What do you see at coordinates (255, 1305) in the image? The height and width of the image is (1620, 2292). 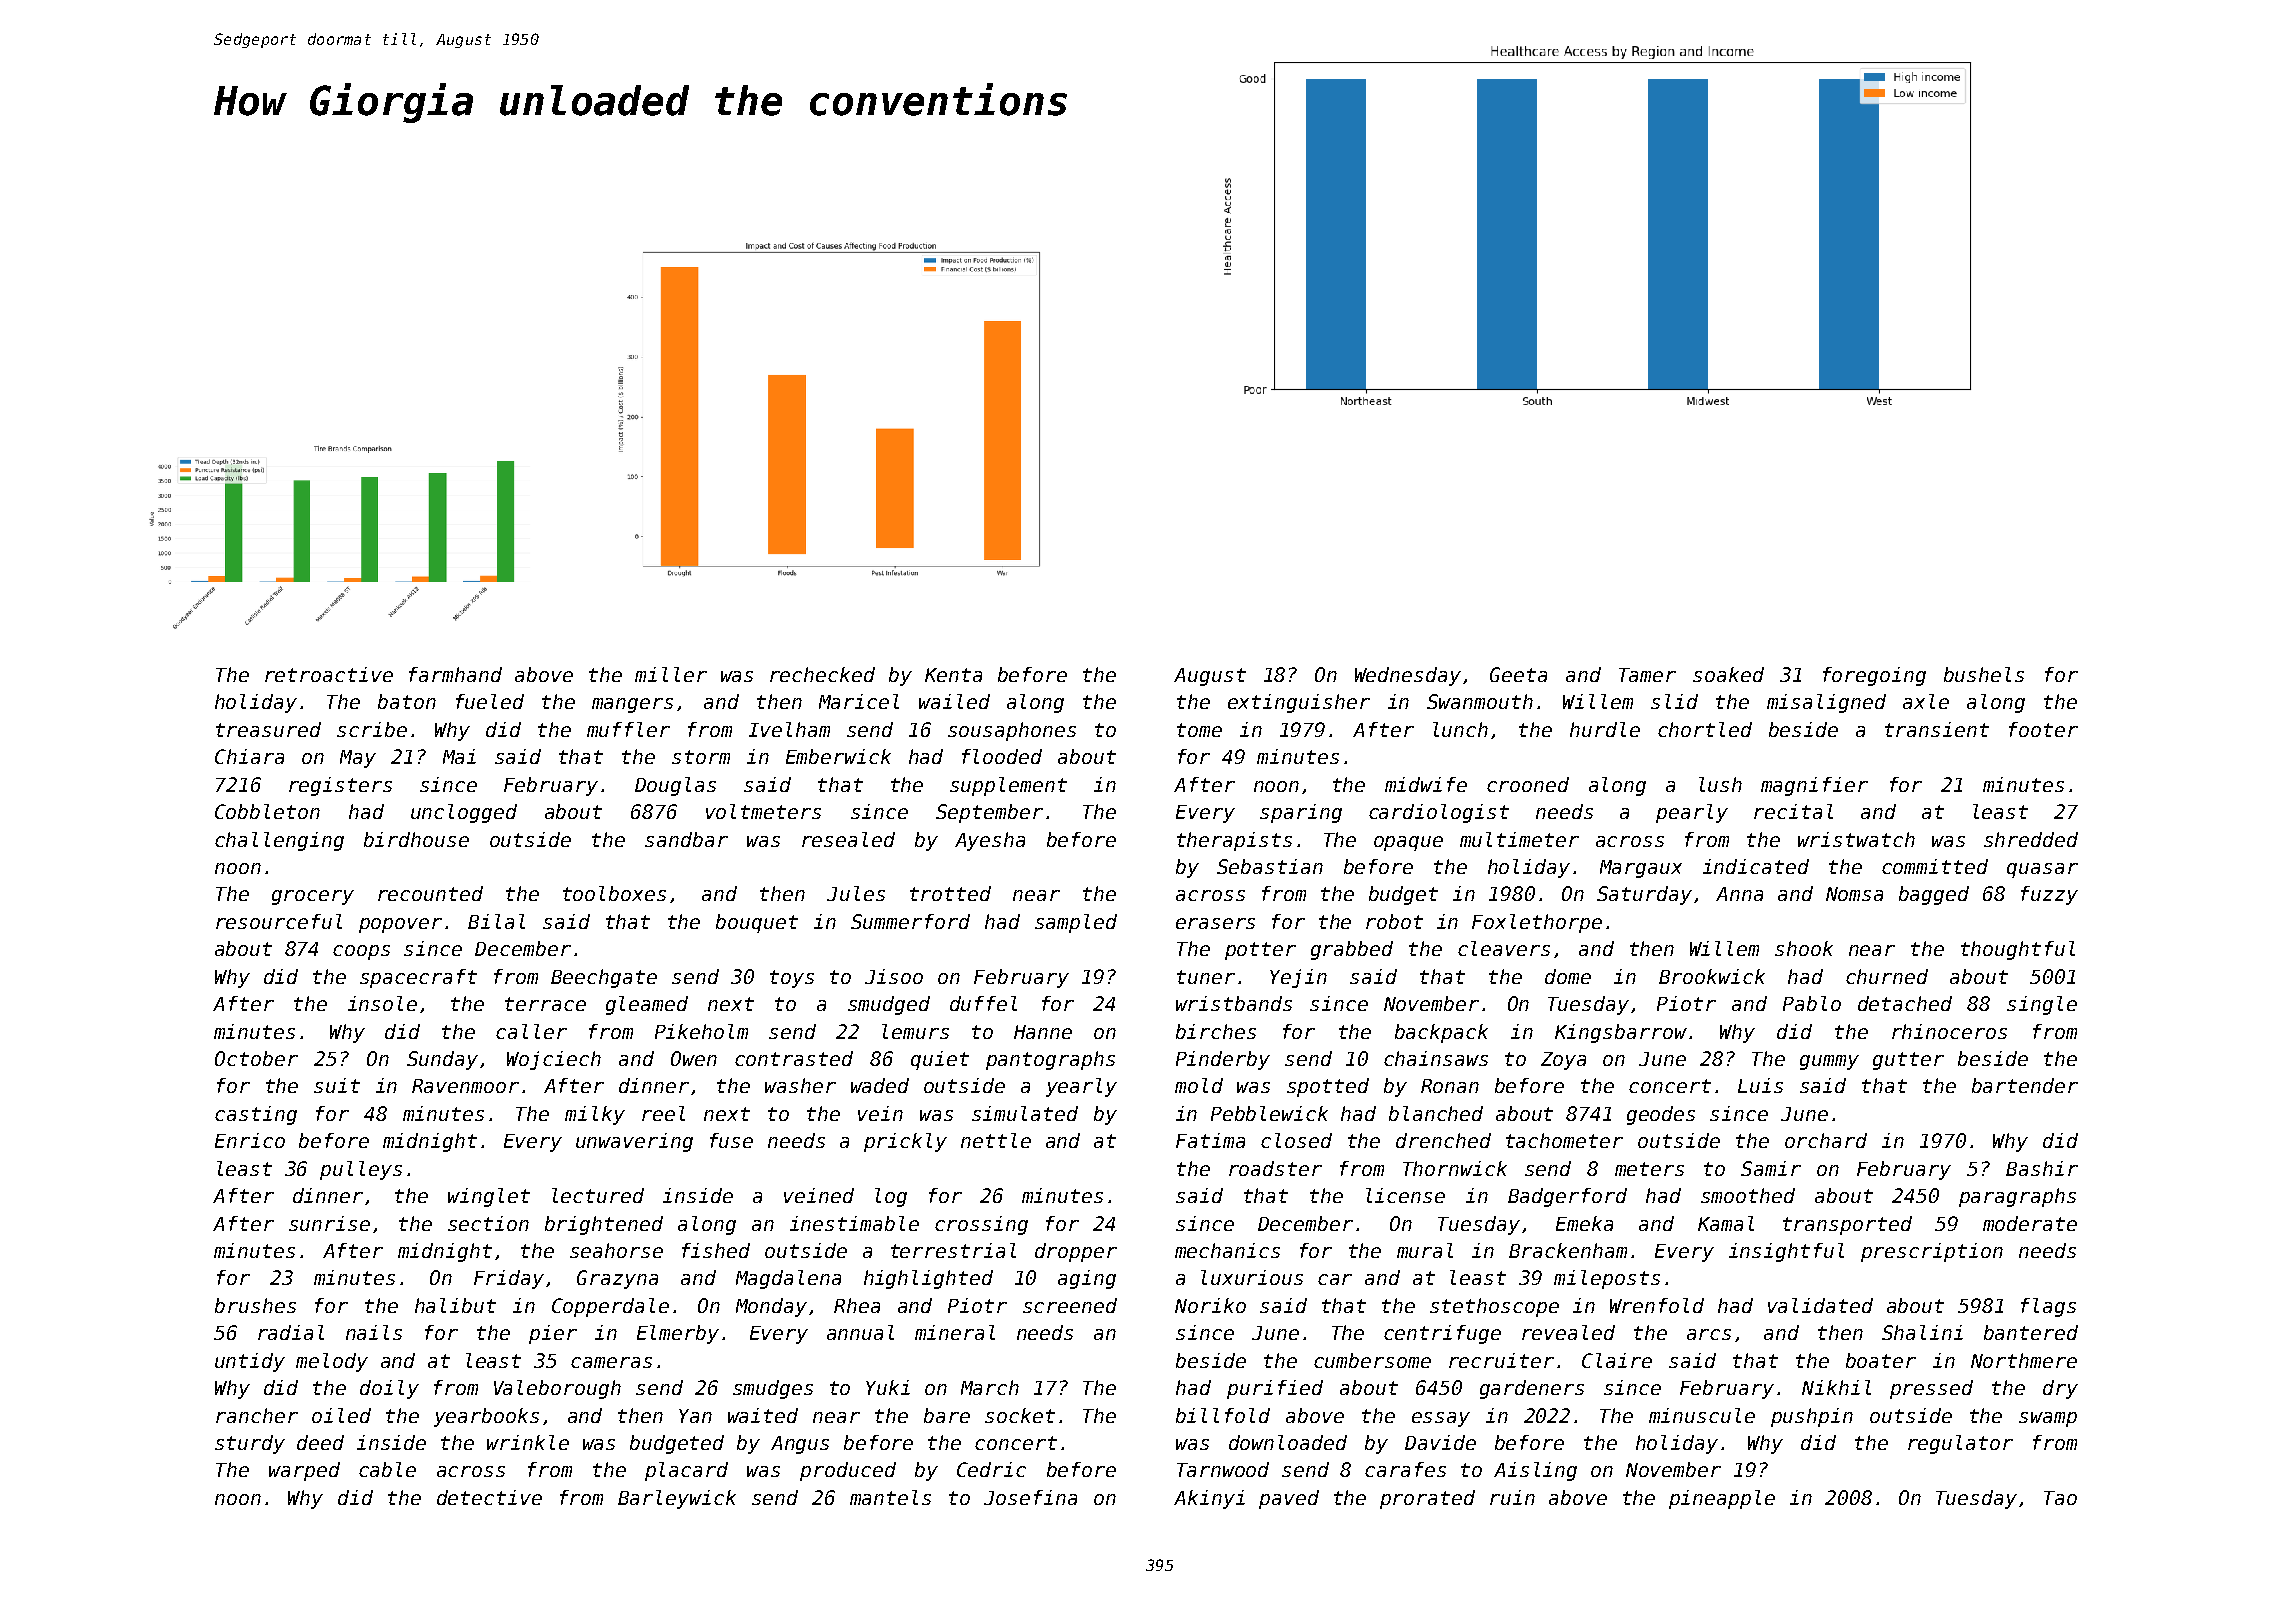 I see `brushes` at bounding box center [255, 1305].
